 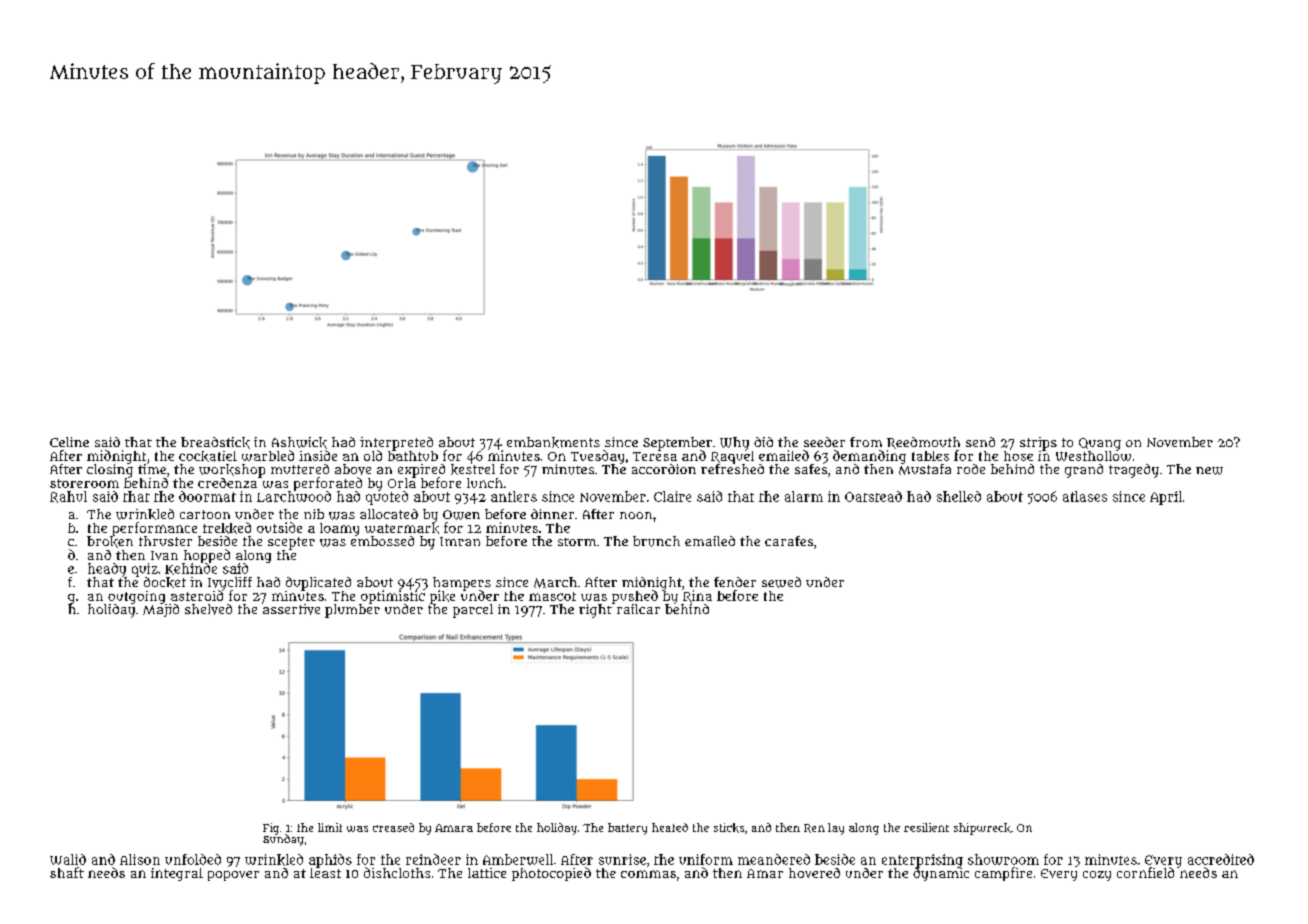 What do you see at coordinates (330, 827) in the page?
I see `limit` at bounding box center [330, 827].
